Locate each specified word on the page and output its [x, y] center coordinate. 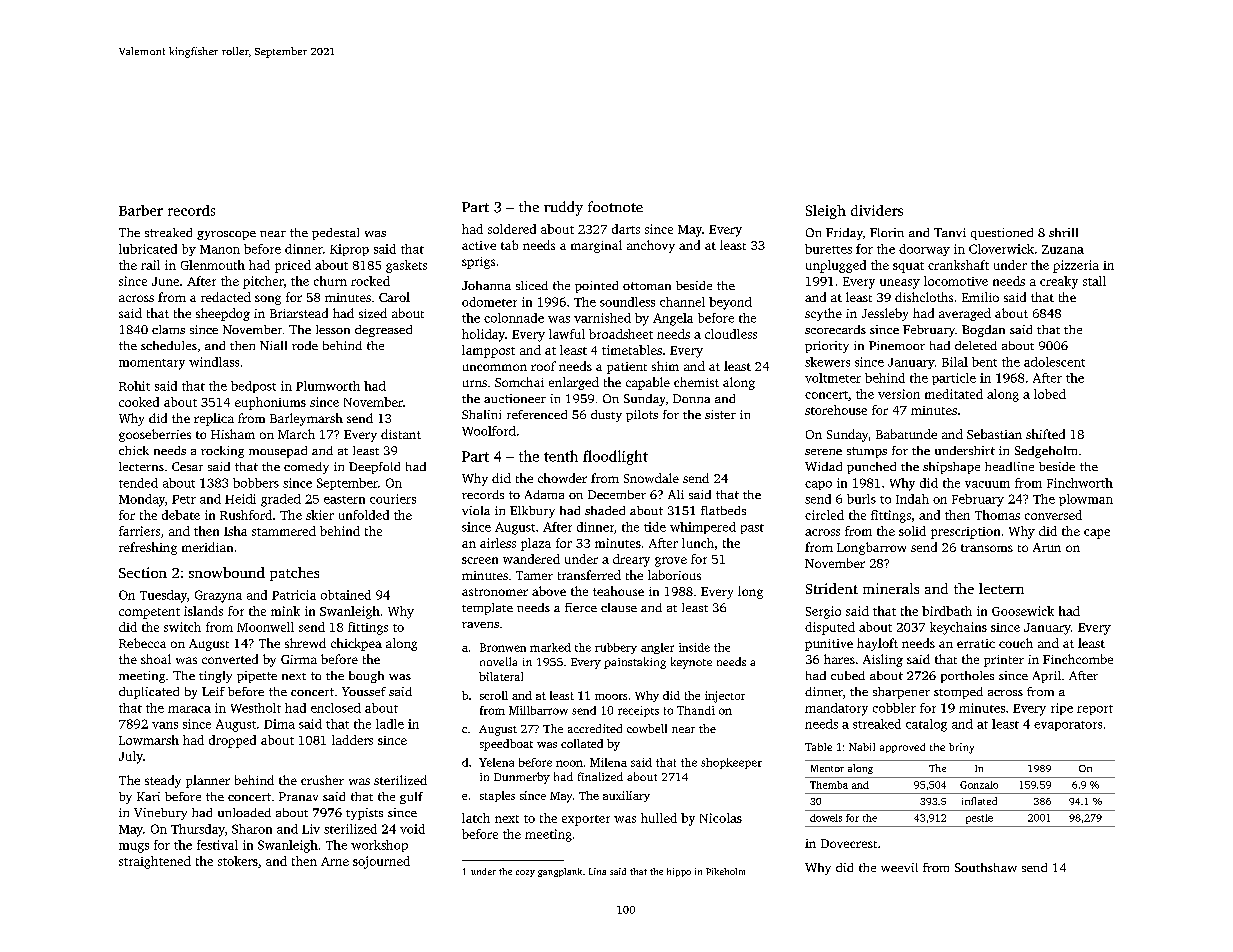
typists [364, 814]
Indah [912, 499]
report [1095, 710]
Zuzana [1063, 249]
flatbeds [723, 510]
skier [320, 515]
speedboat [506, 745]
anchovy [651, 246]
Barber [141, 210]
